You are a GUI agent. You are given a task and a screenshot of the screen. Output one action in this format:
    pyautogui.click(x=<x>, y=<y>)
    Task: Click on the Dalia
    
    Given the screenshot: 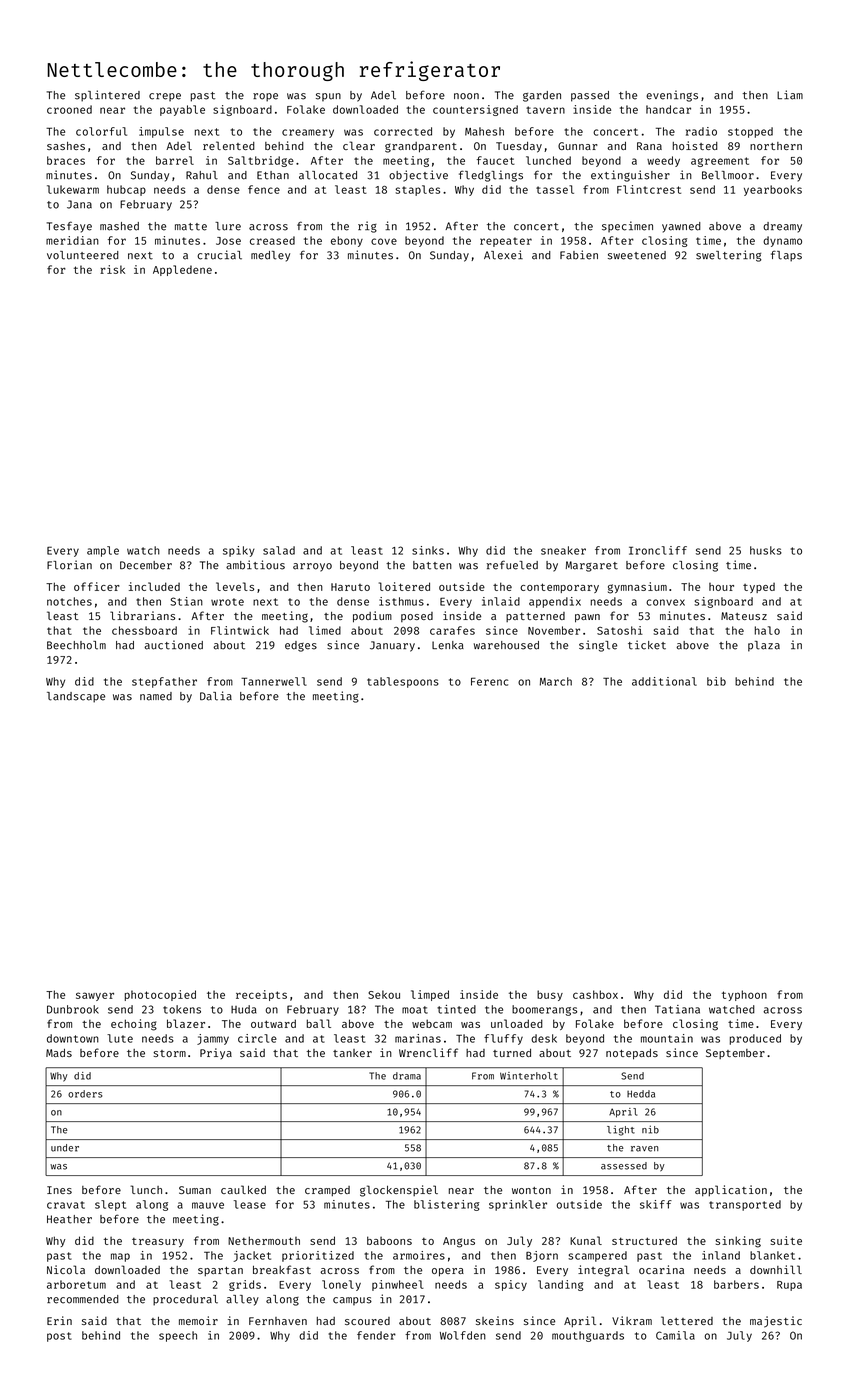 What is the action you would take?
    pyautogui.click(x=216, y=696)
